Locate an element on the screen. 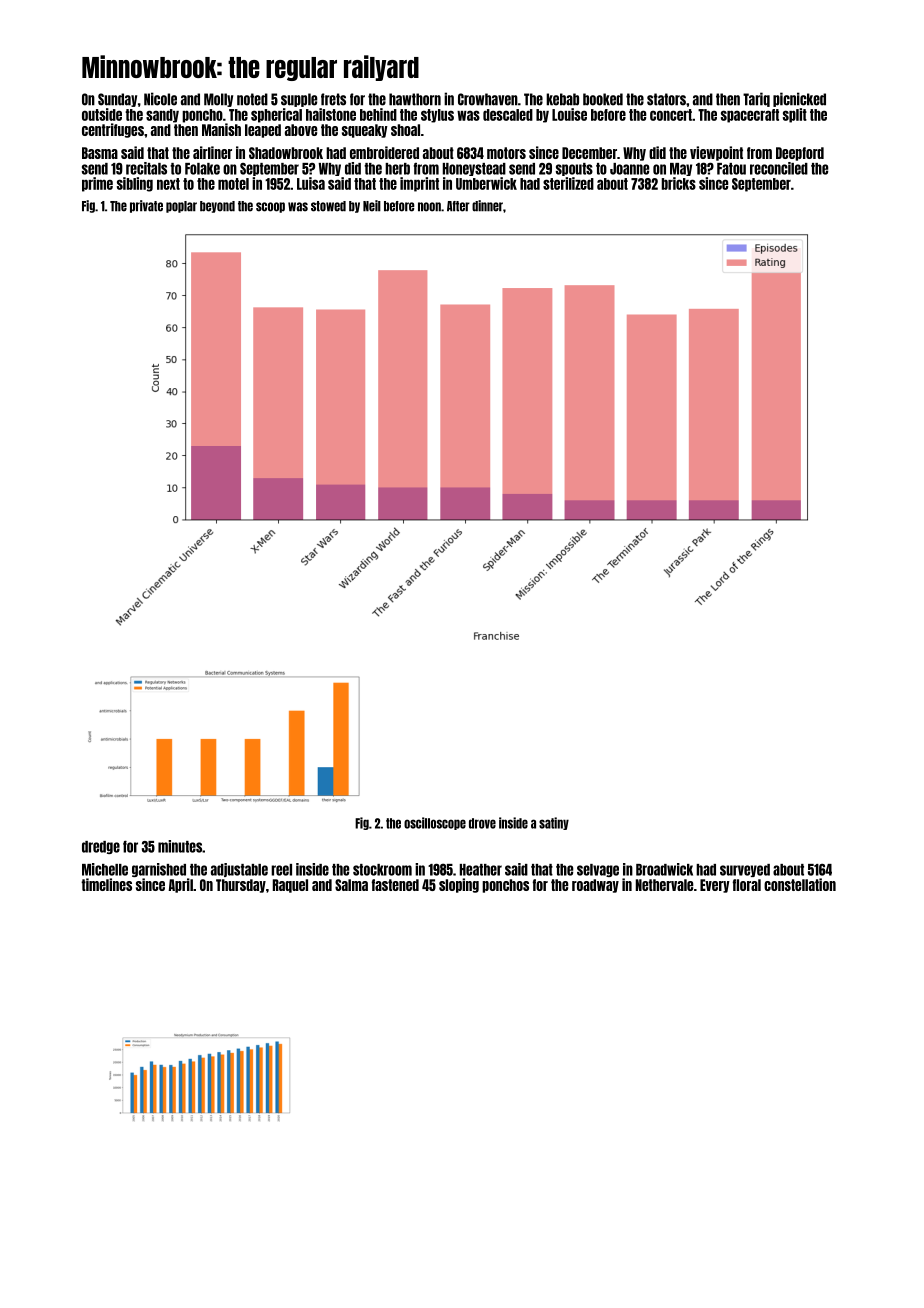  minutes is located at coordinates (180, 846).
